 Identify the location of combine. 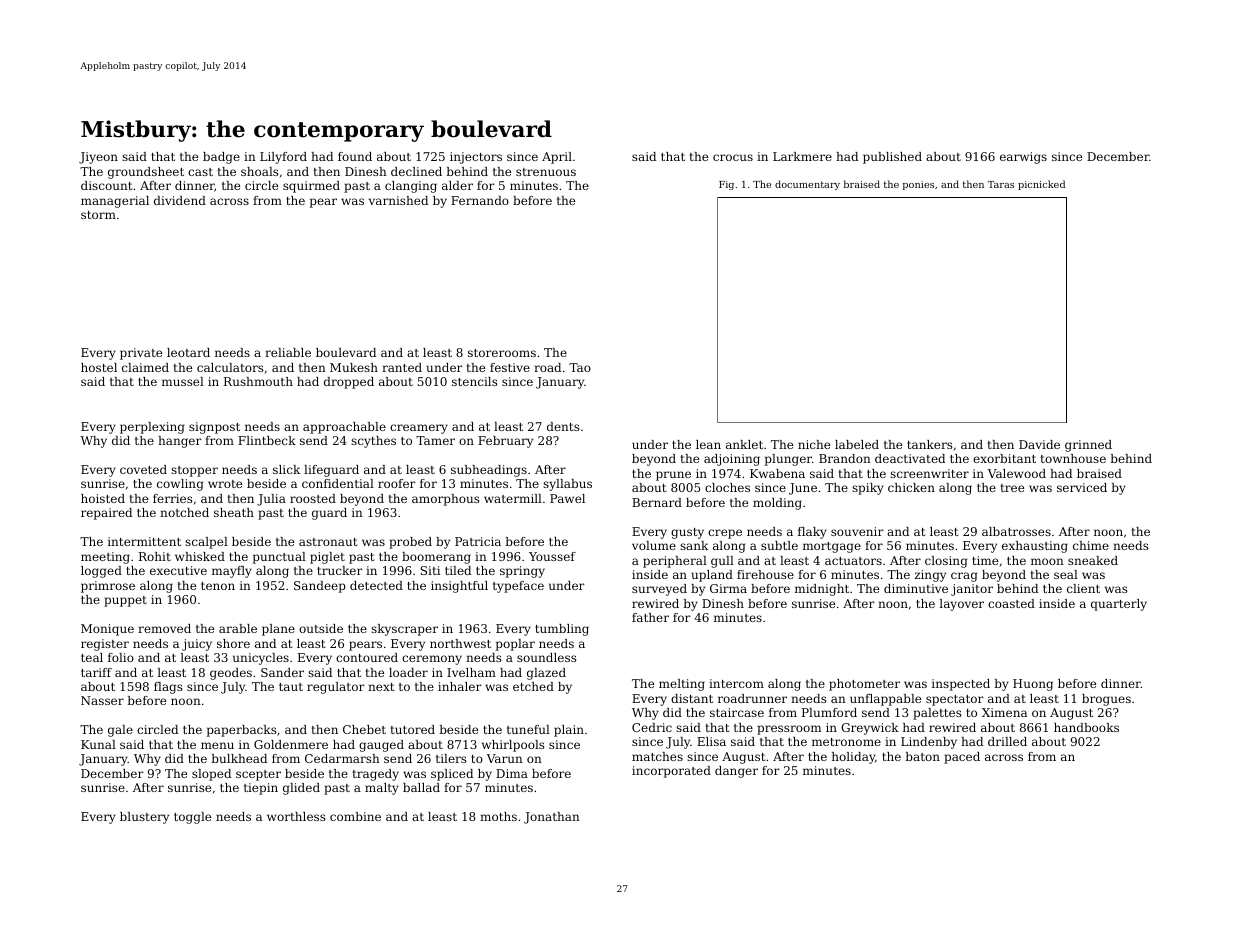
(355, 816).
